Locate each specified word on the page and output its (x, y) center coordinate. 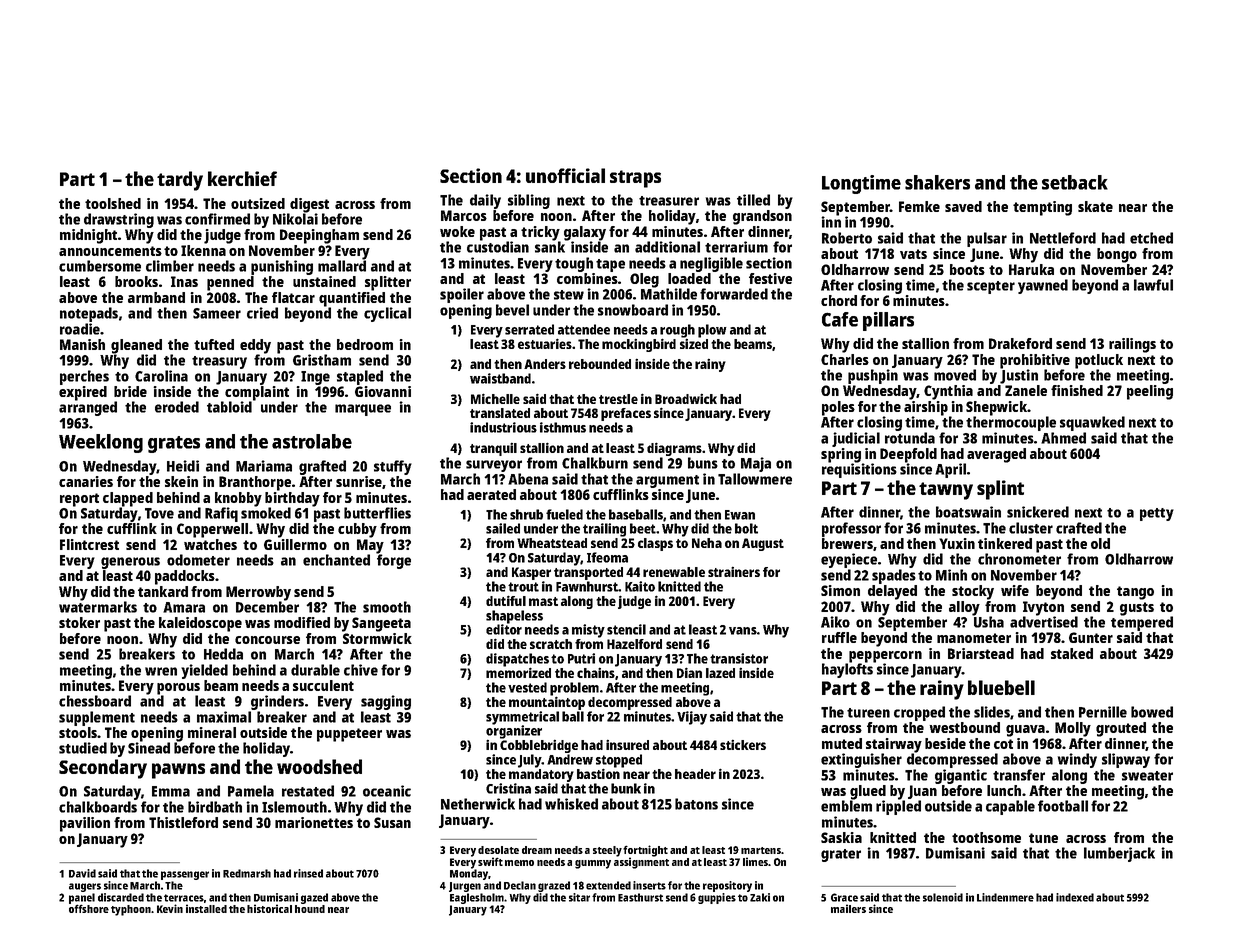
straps (635, 179)
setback (1075, 182)
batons (696, 804)
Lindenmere (1005, 897)
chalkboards (98, 807)
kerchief (242, 178)
